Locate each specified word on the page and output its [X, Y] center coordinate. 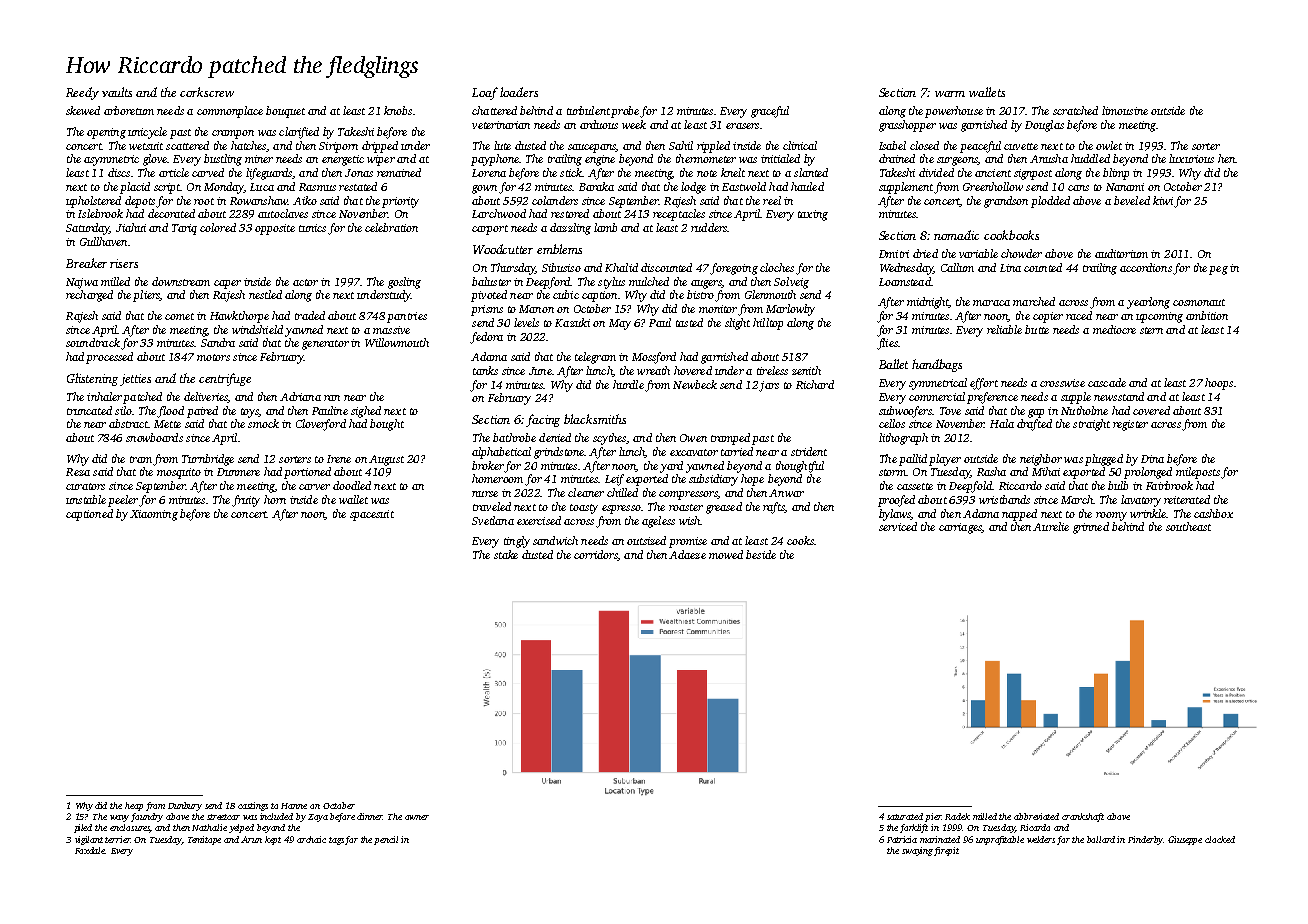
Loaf [485, 93]
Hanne [294, 806]
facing [543, 420]
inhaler [104, 396]
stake [506, 554]
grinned [1091, 528]
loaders [519, 92]
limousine [1125, 110]
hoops [1219, 384]
